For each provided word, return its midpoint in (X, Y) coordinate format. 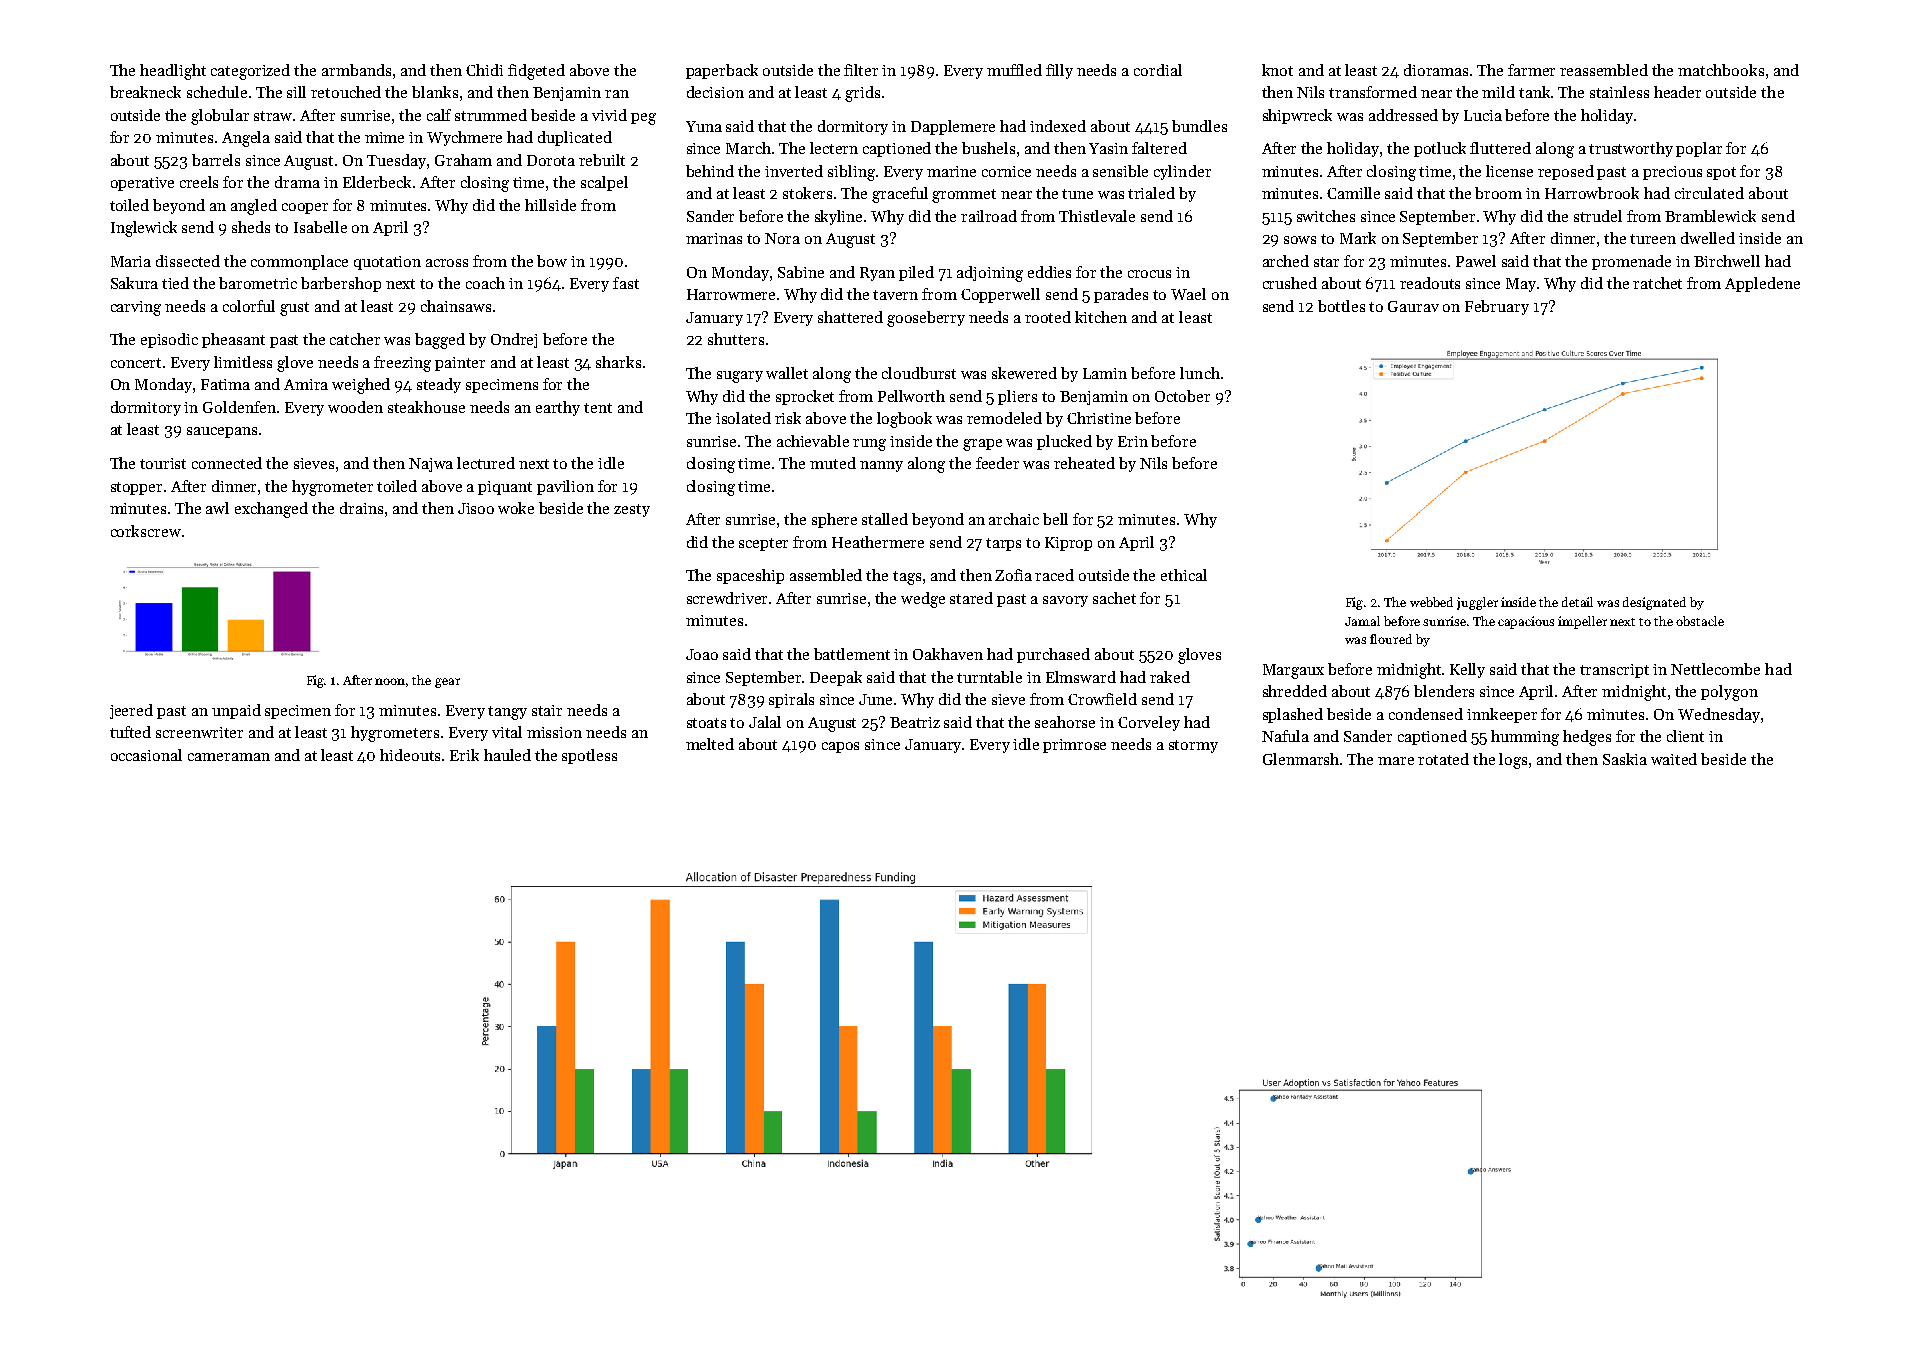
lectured (486, 463)
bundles (1199, 126)
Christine (1099, 418)
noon (391, 682)
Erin (1133, 441)
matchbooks (1721, 70)
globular (220, 117)
